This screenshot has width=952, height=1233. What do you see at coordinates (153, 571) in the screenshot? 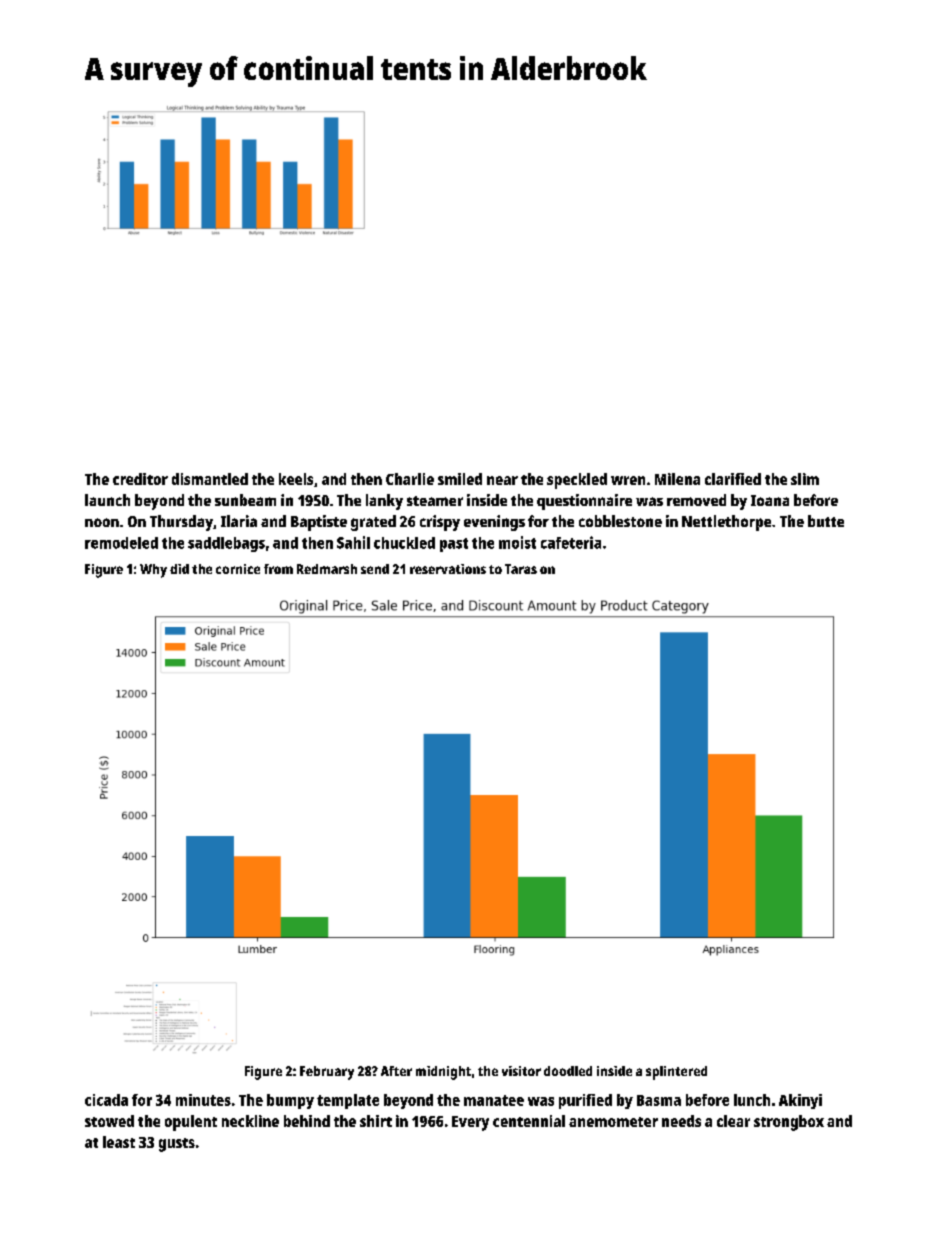
I see `Why` at bounding box center [153, 571].
